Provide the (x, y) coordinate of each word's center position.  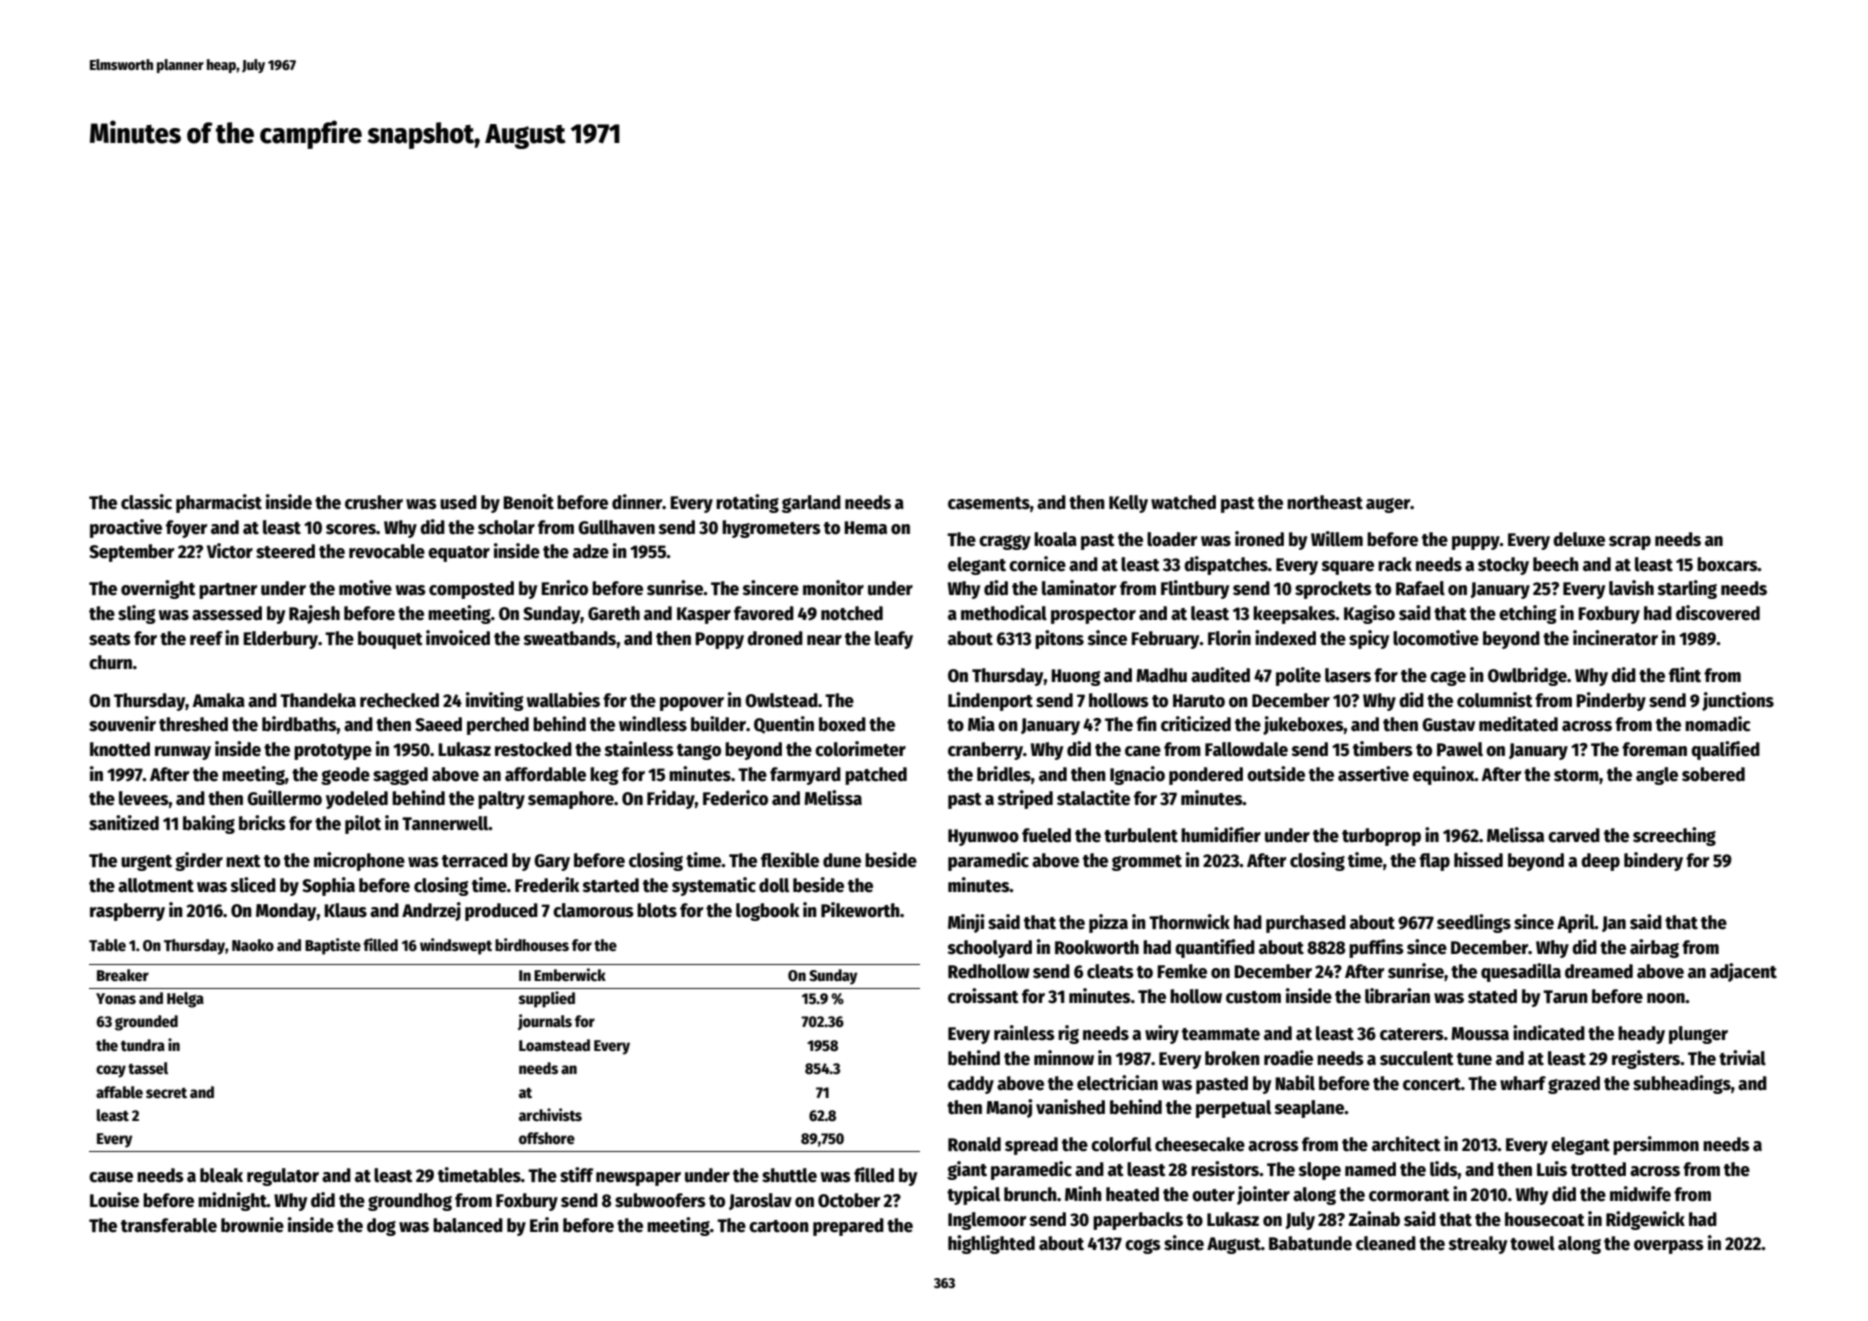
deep (1600, 862)
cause (111, 1177)
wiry (1162, 1034)
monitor (833, 588)
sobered (1713, 774)
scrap (1630, 543)
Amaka (218, 700)
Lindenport (990, 701)
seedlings (1474, 923)
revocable (387, 551)
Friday (671, 799)
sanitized (124, 823)
